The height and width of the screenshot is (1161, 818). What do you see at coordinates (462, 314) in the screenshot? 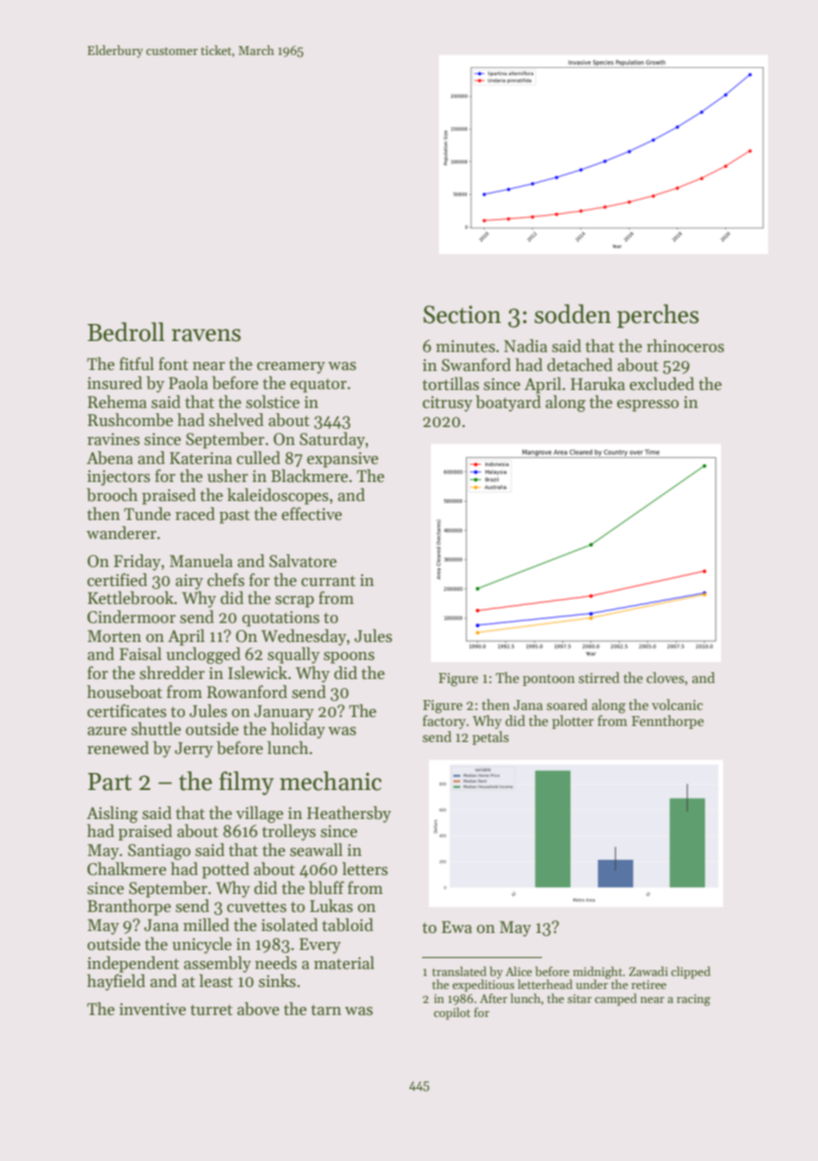
I see `Section` at bounding box center [462, 314].
